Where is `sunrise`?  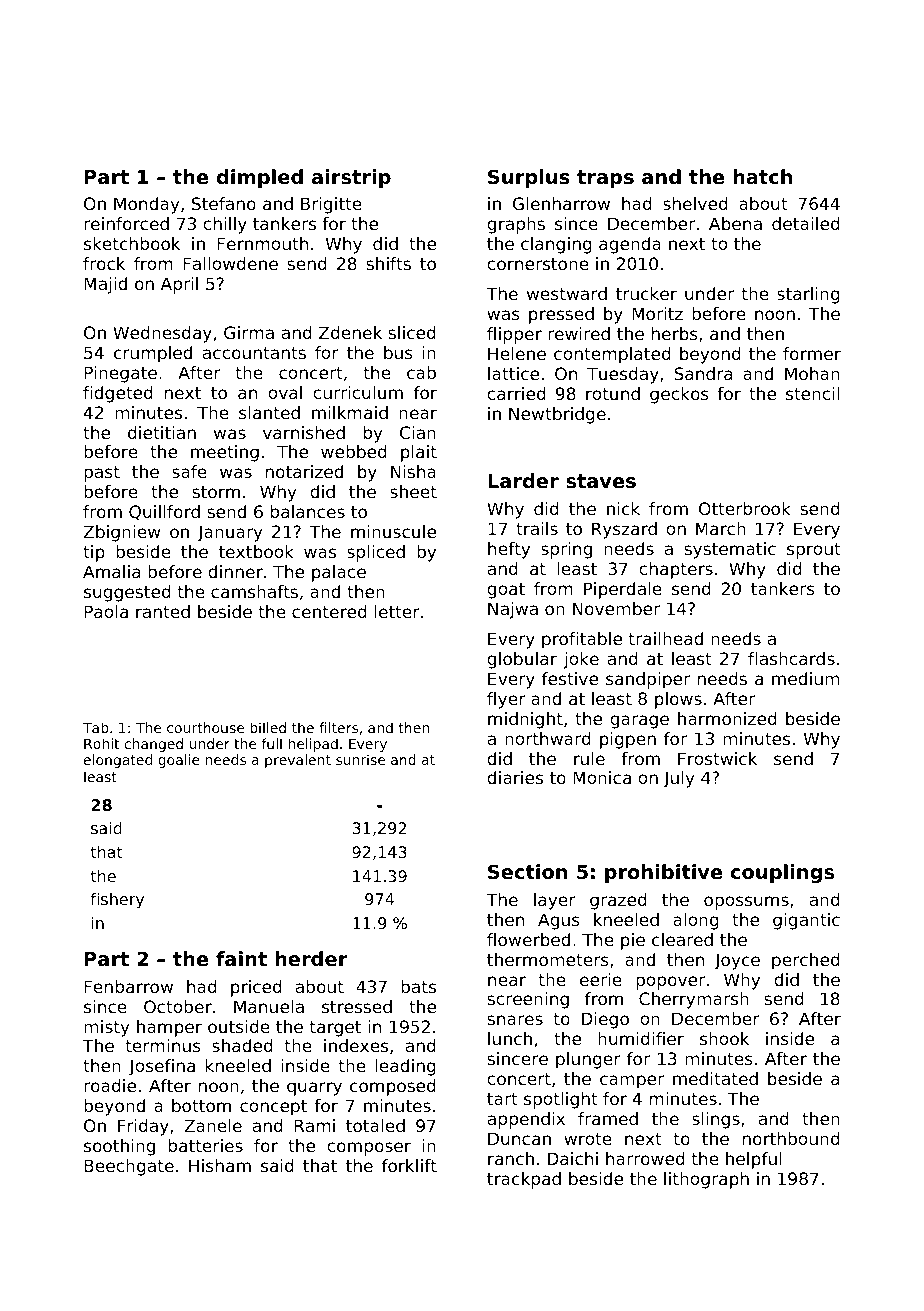
sunrise is located at coordinates (360, 759).
